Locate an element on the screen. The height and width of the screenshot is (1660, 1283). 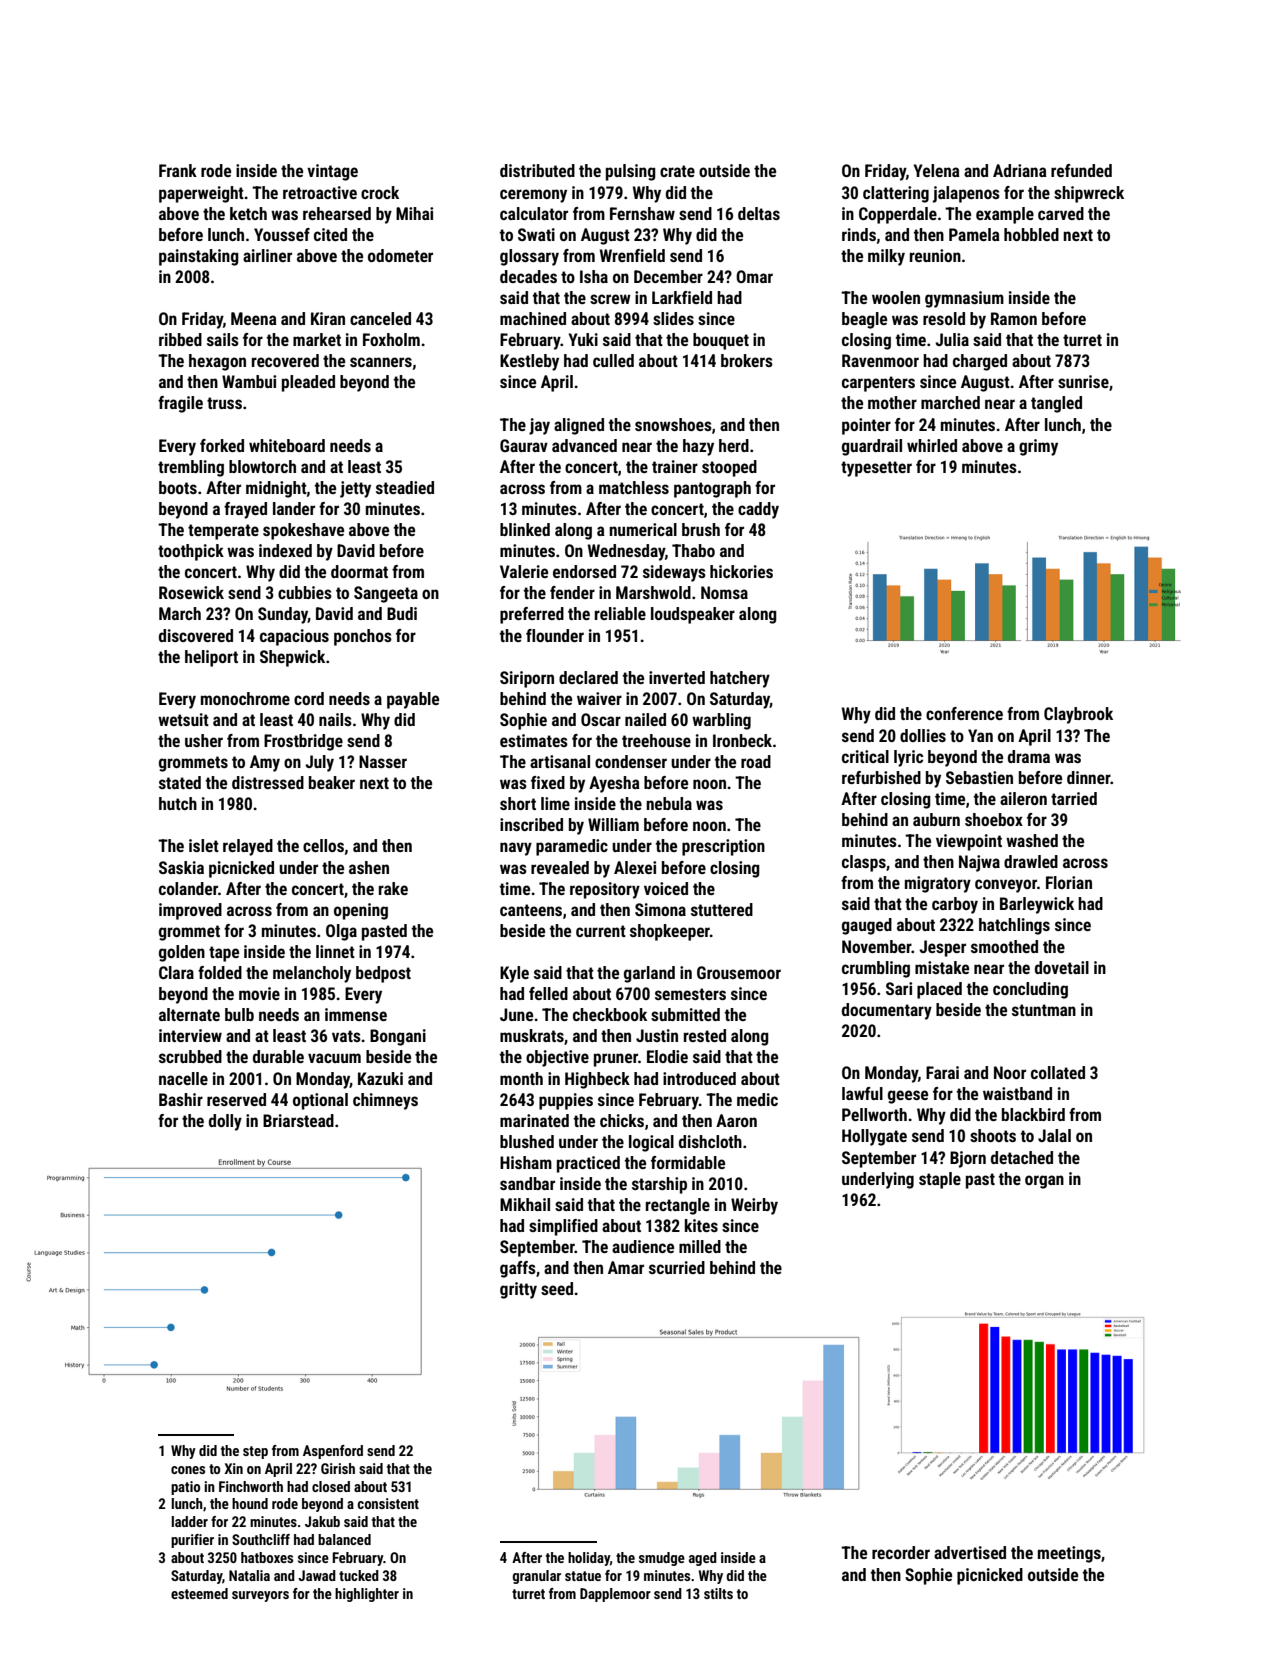
scurried is located at coordinates (677, 1267).
